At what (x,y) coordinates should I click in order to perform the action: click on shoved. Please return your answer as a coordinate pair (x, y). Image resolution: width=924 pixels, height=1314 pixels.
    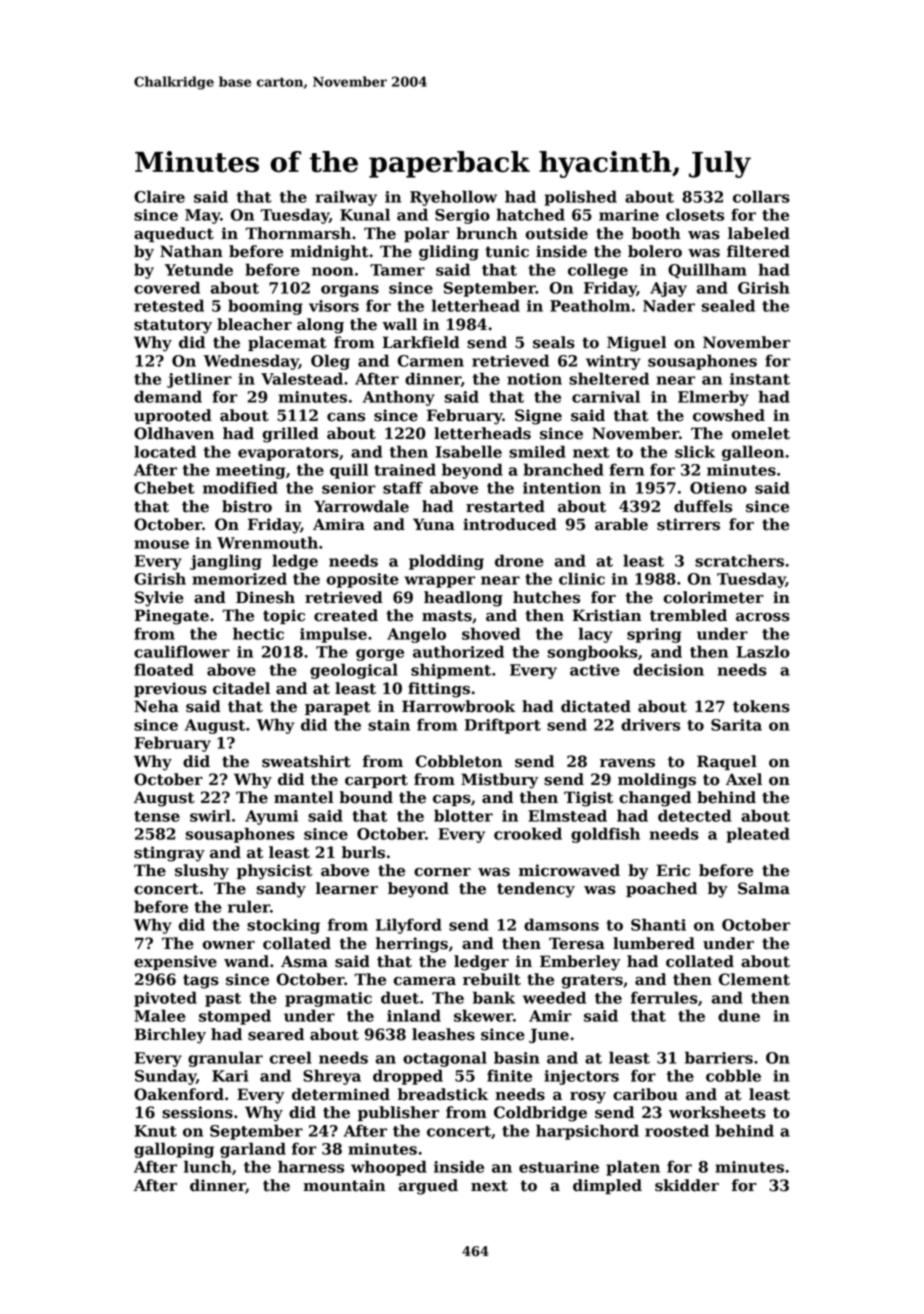
    Looking at the image, I should click on (491, 633).
